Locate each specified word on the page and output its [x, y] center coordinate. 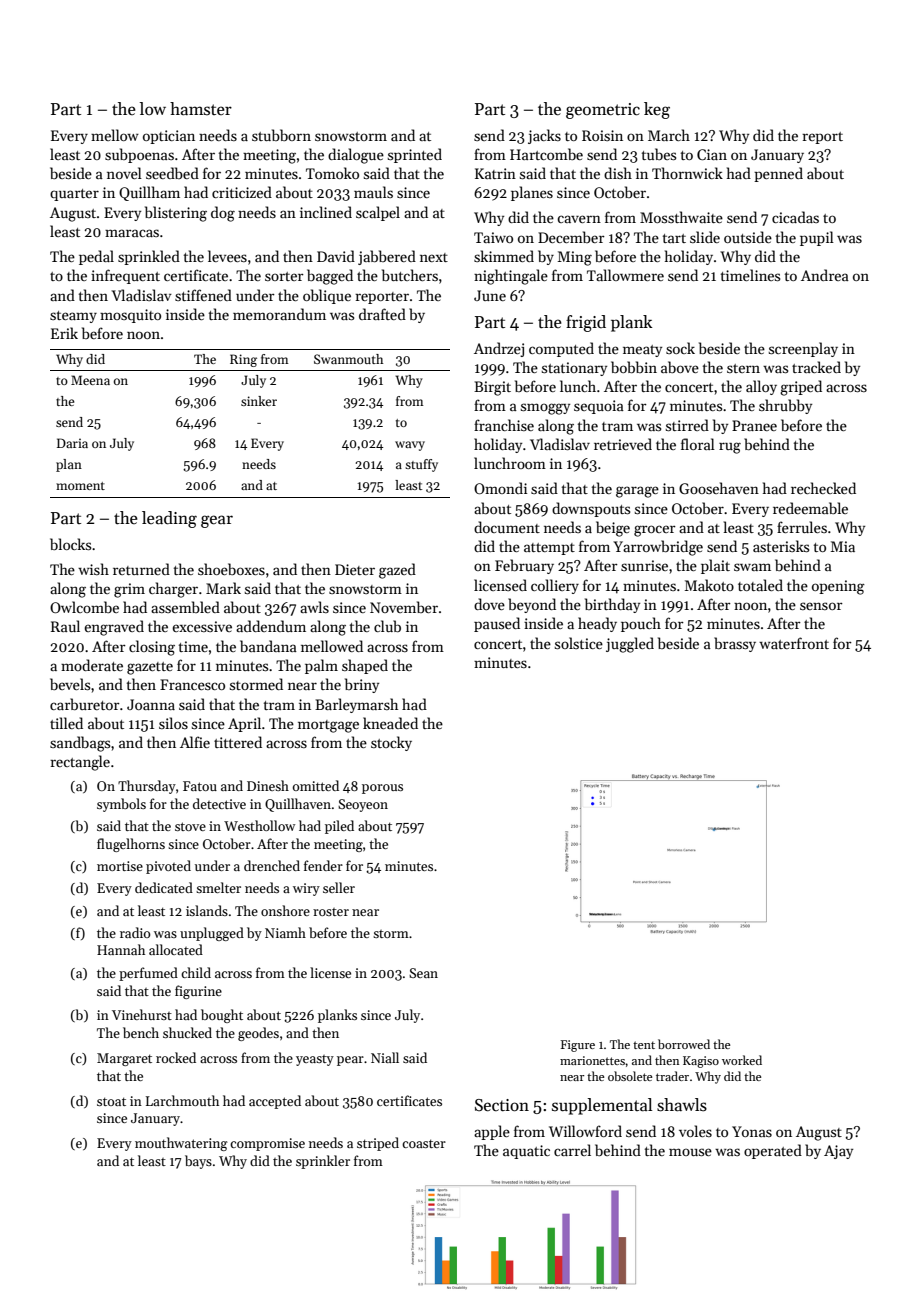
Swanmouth [348, 359]
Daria [72, 443]
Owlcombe [84, 607]
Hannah [121, 949]
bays [198, 1162]
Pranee [754, 425]
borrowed [684, 1044]
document [507, 527]
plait [715, 566]
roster [331, 912]
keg [657, 110]
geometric [603, 111]
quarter [74, 195]
